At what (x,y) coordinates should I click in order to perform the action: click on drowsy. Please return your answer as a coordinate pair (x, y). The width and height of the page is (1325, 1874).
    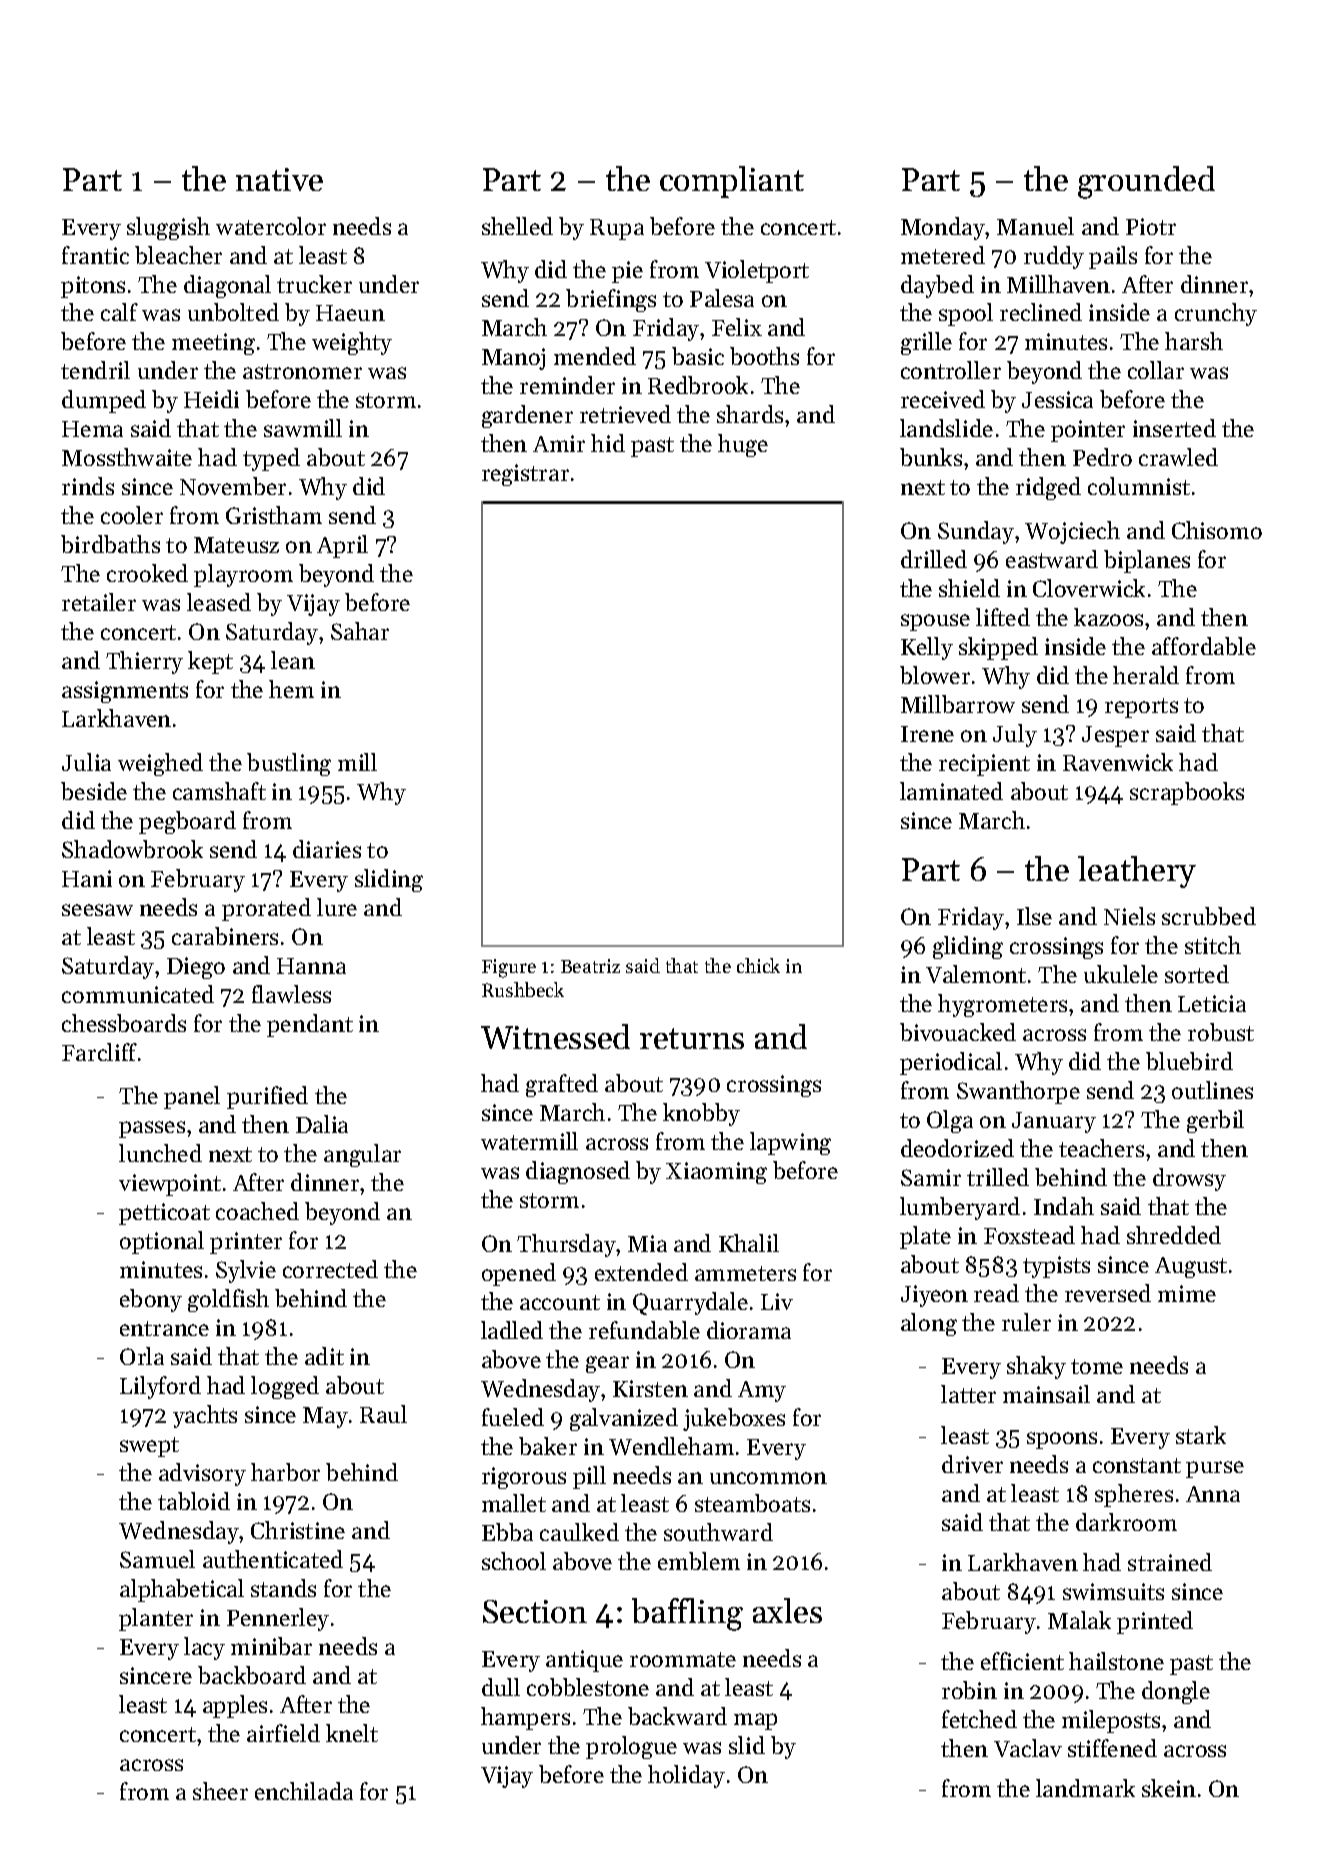
    Looking at the image, I should click on (1189, 1179).
